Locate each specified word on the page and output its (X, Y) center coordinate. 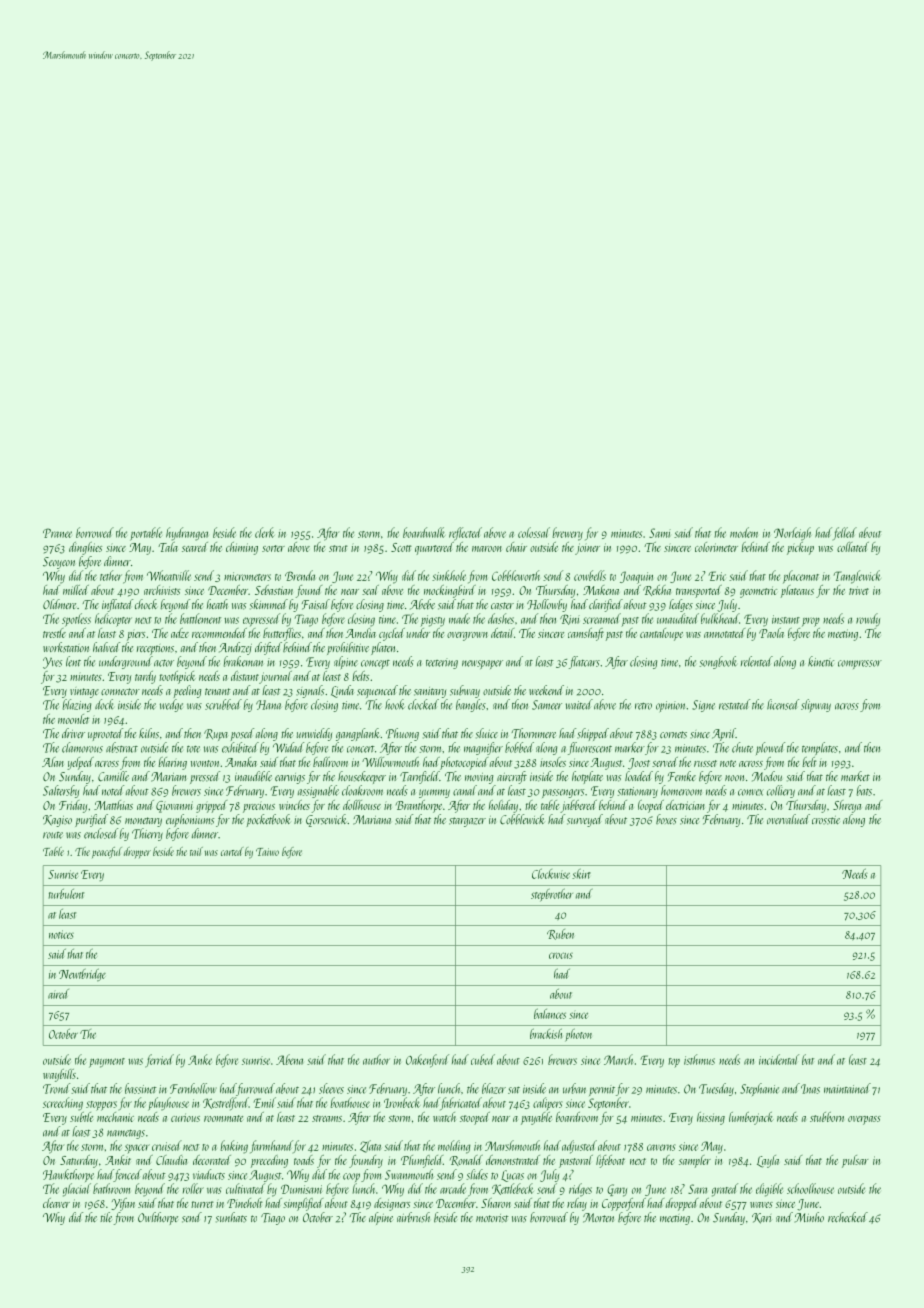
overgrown (467, 636)
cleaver (56, 1203)
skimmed (269, 604)
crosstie (826, 820)
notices (61, 934)
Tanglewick (857, 577)
